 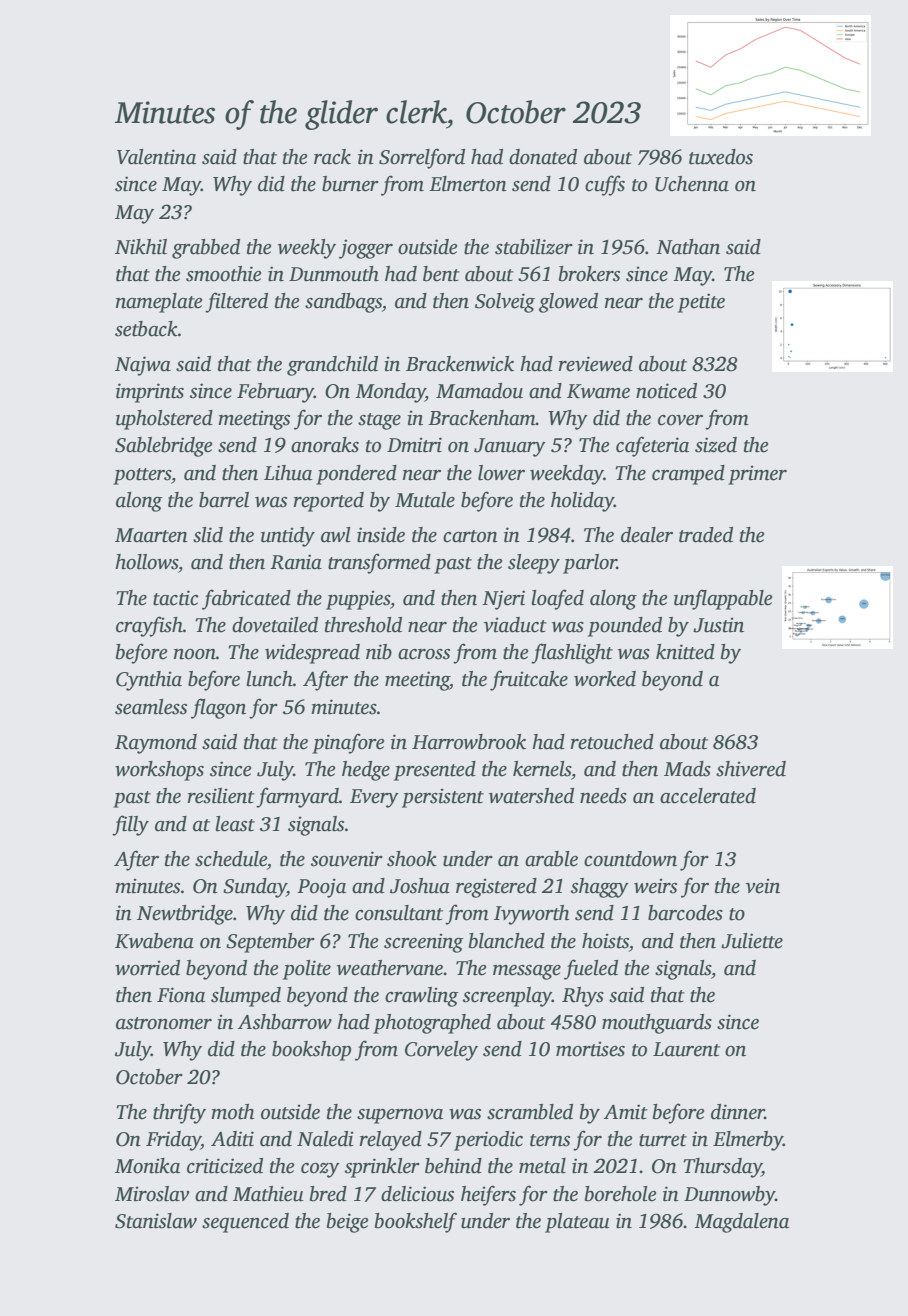 I want to click on fabricated, so click(x=246, y=599).
